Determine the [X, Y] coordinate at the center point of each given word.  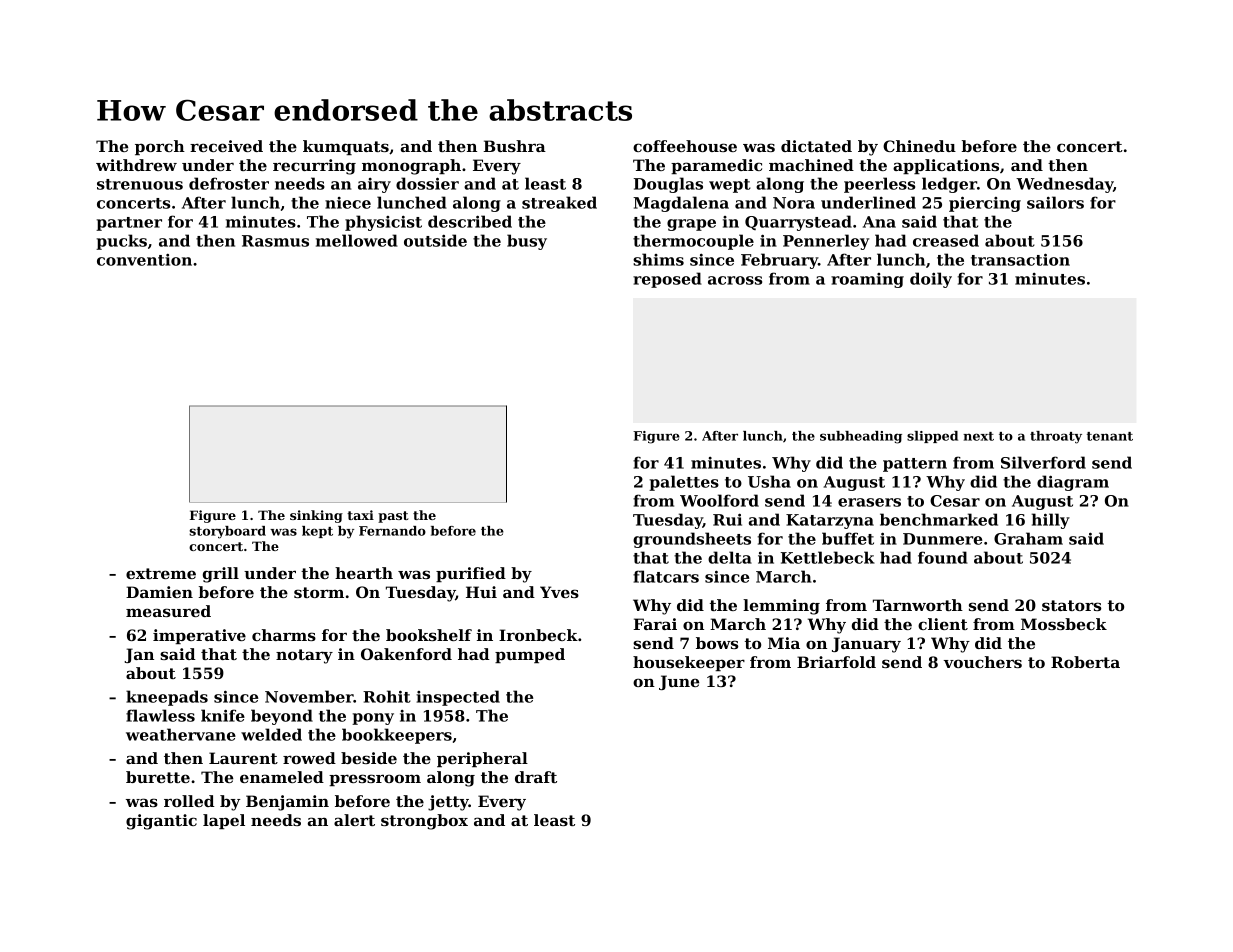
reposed [667, 280]
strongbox [424, 822]
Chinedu [919, 146]
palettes [684, 483]
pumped [530, 655]
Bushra [514, 146]
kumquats [346, 147]
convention [144, 260]
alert [354, 820]
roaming [867, 280]
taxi [360, 515]
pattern [915, 465]
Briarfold [836, 662]
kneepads [167, 698]
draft [536, 777]
